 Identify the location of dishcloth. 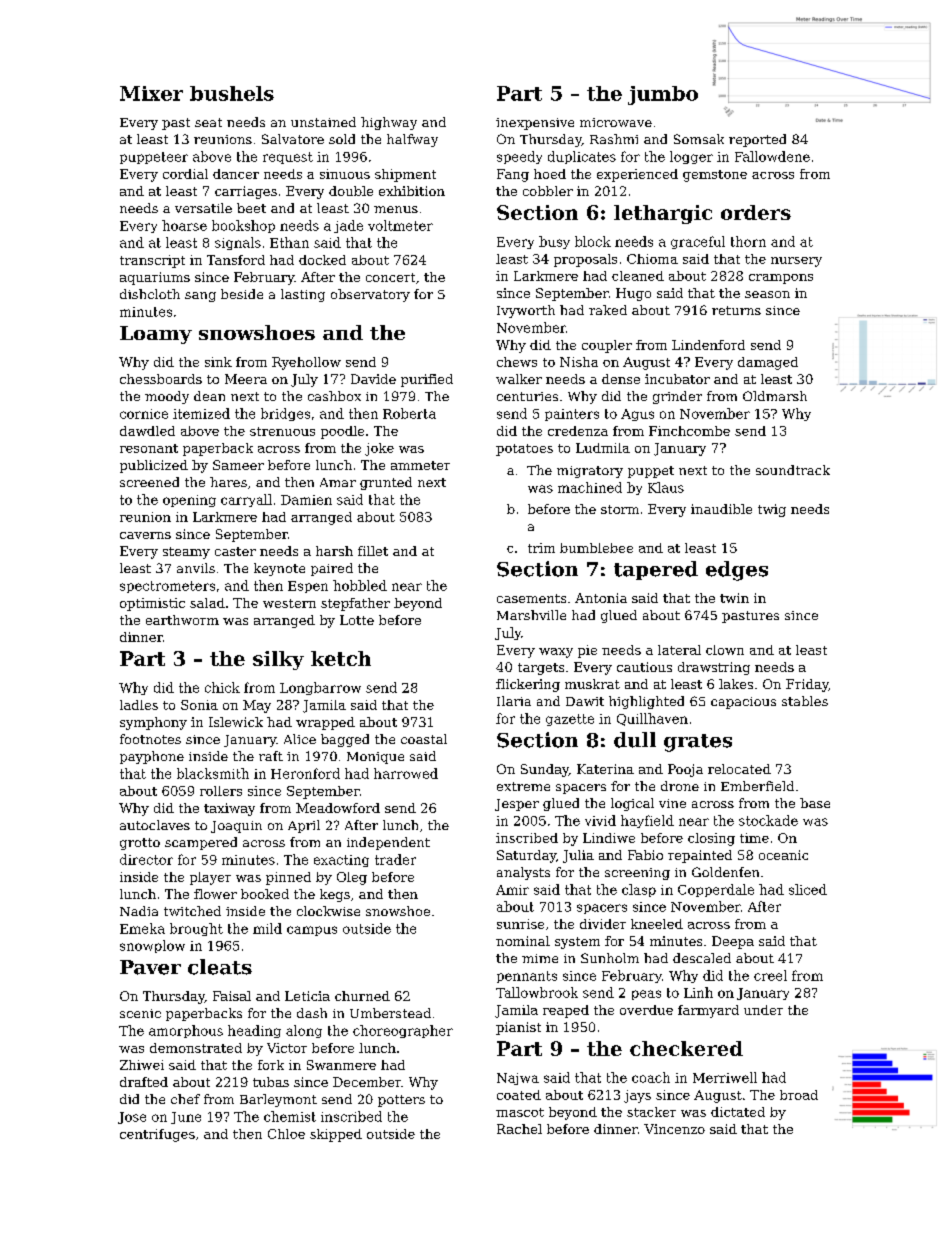
(150, 294).
